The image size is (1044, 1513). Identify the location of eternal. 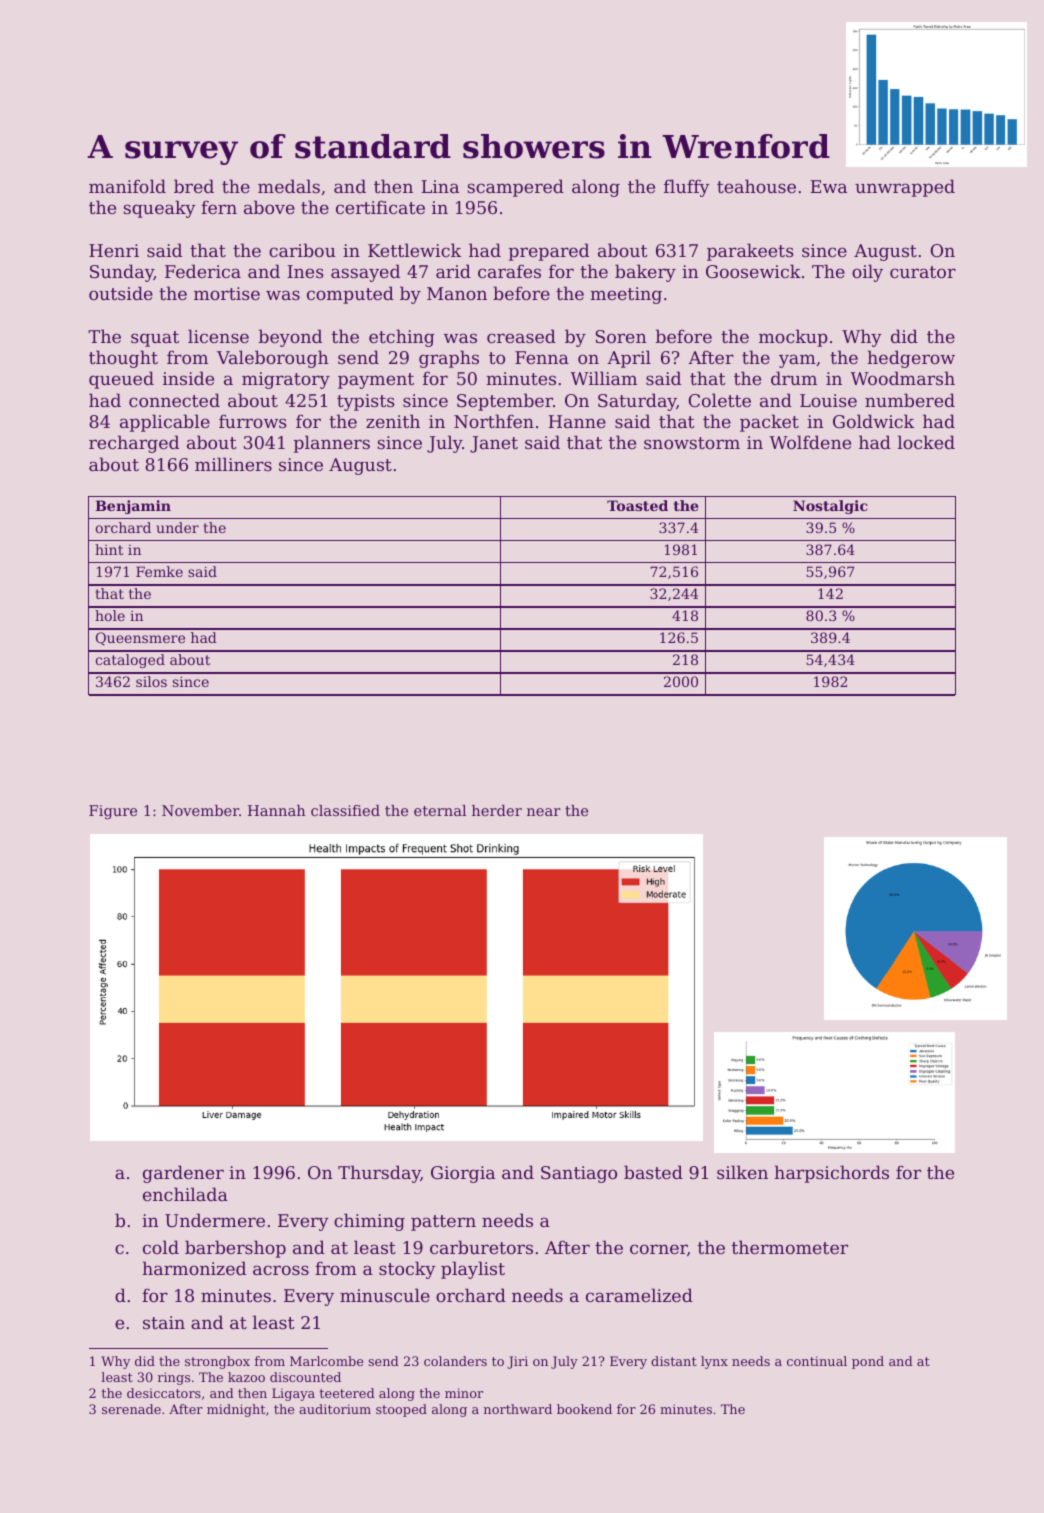
(440, 810).
